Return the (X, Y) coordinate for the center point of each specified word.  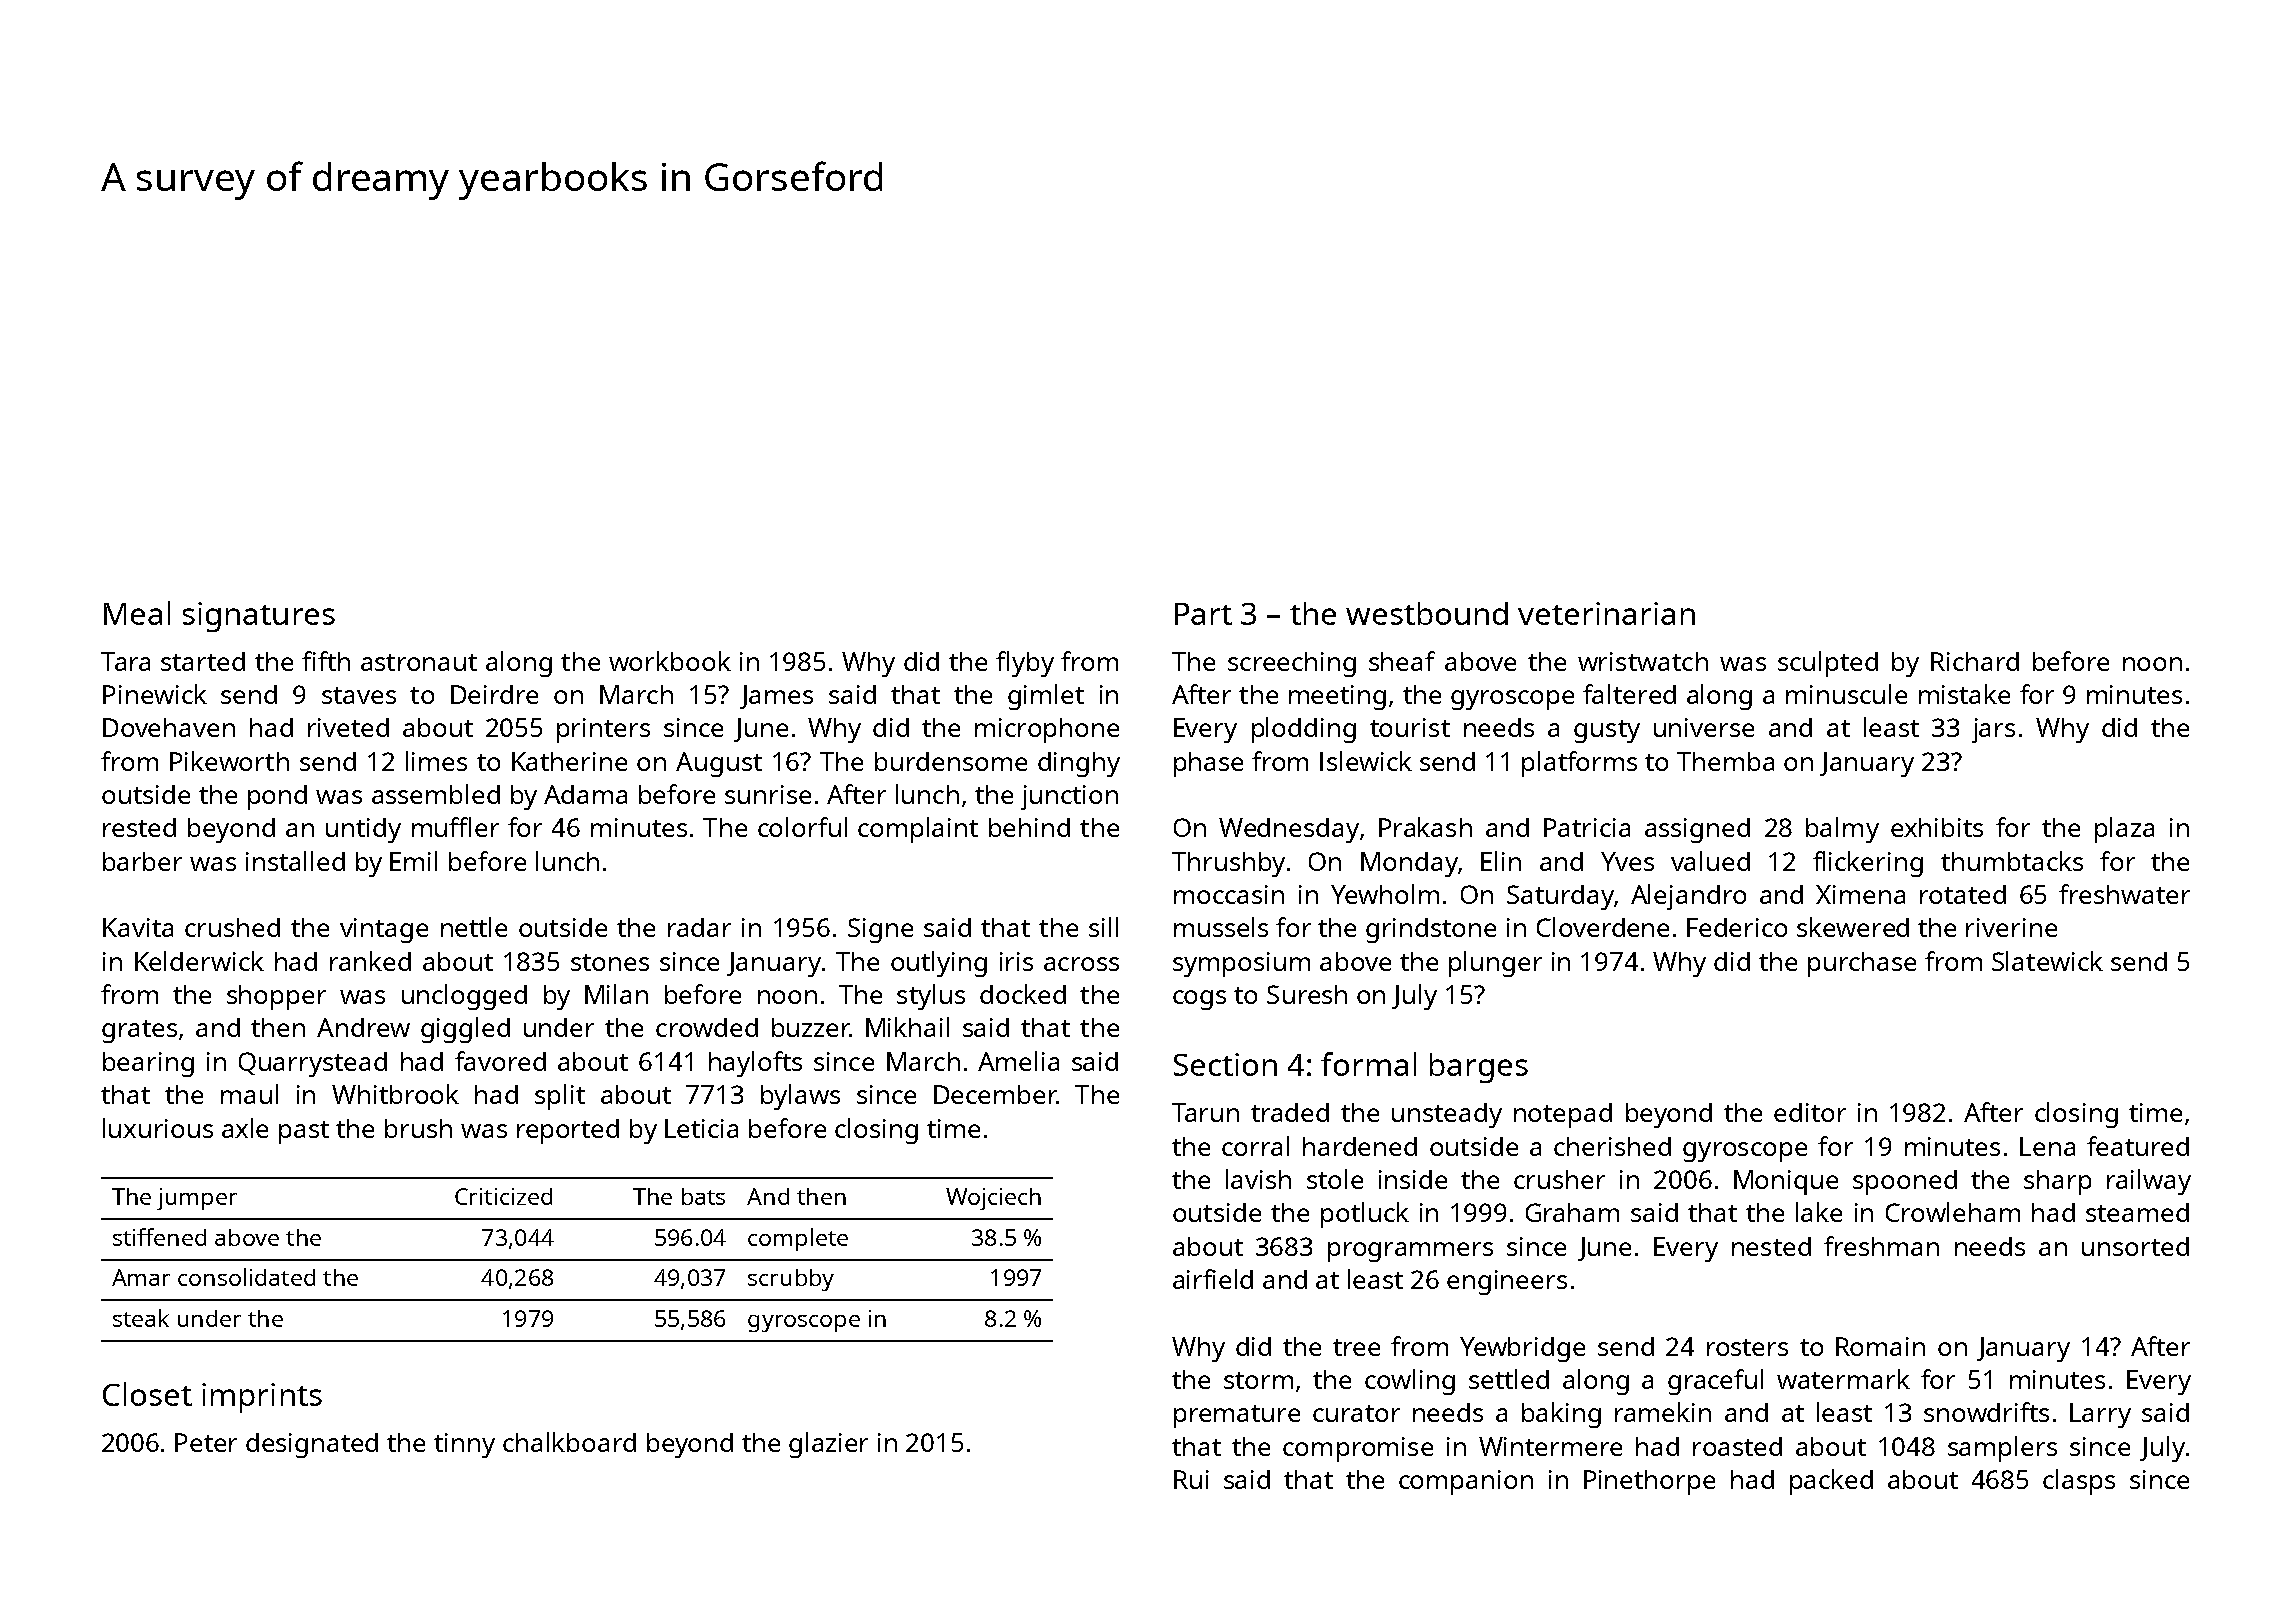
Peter (206, 1442)
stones (610, 962)
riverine (2011, 927)
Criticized (503, 1196)
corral (1255, 1146)
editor (1810, 1112)
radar (699, 927)
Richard (1975, 661)
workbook (670, 661)
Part (1203, 614)
